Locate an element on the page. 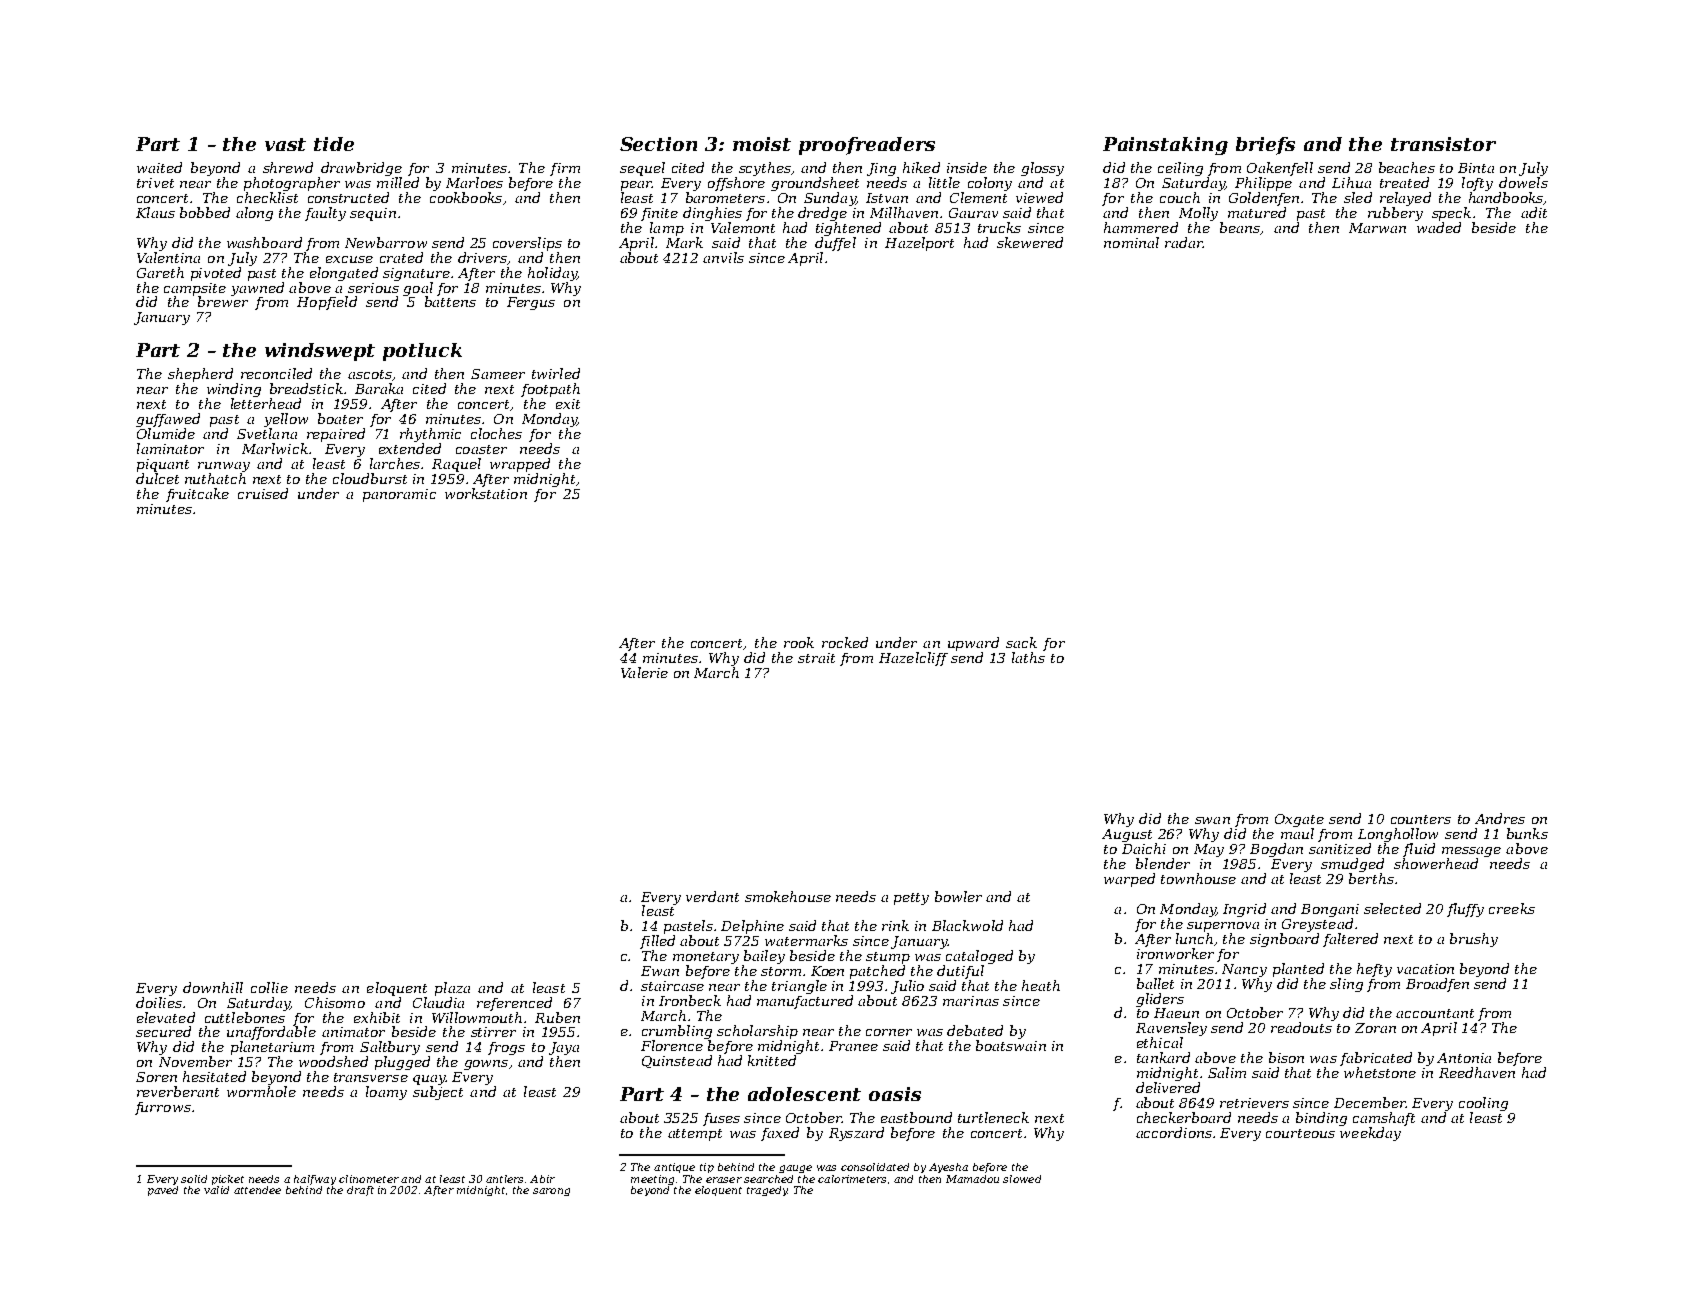  Hazelport is located at coordinates (919, 244).
